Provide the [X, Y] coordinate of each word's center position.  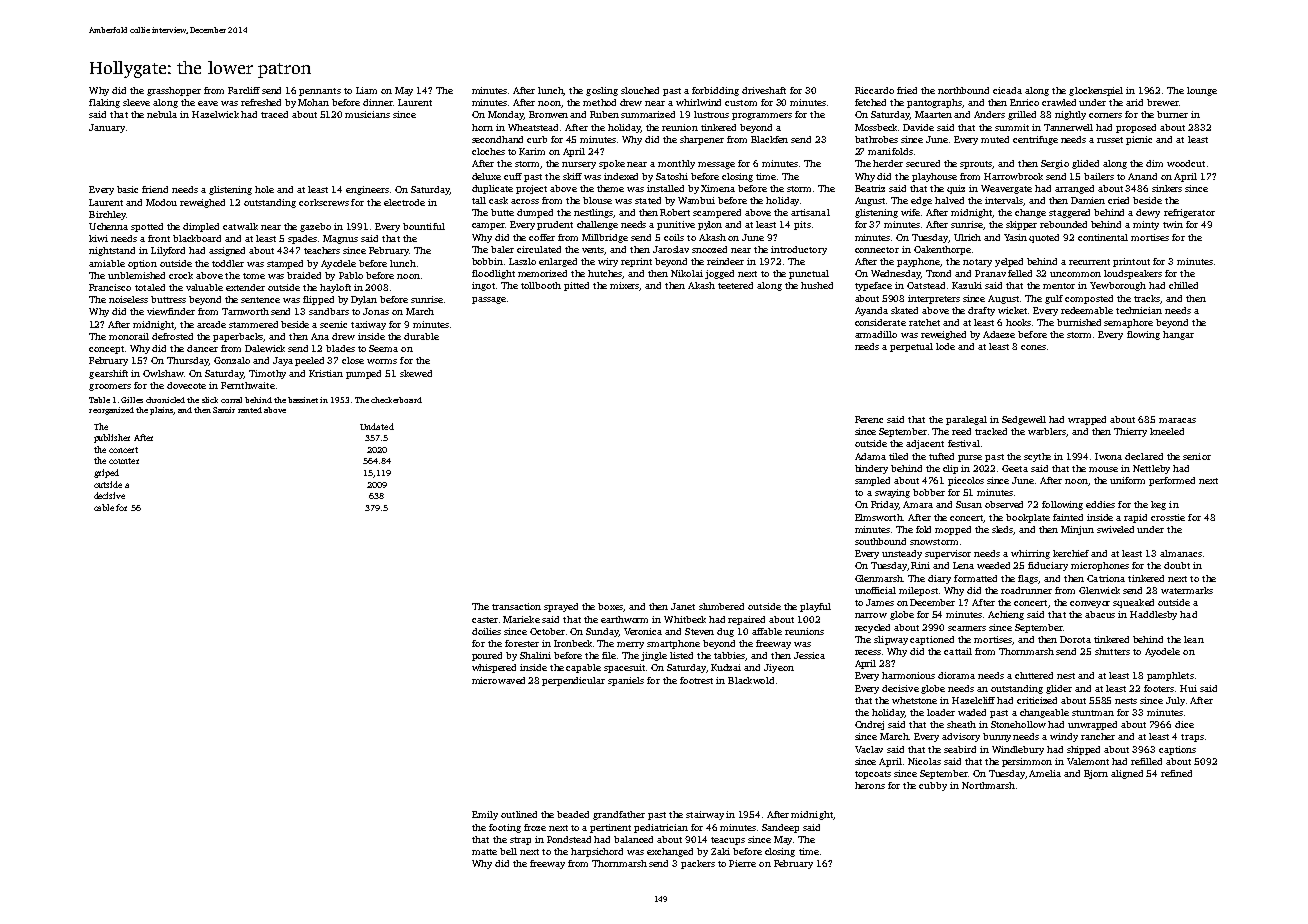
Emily [485, 815]
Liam [366, 90]
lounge [1202, 91]
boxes [611, 607]
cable [104, 507]
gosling [602, 91]
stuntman [1093, 713]
